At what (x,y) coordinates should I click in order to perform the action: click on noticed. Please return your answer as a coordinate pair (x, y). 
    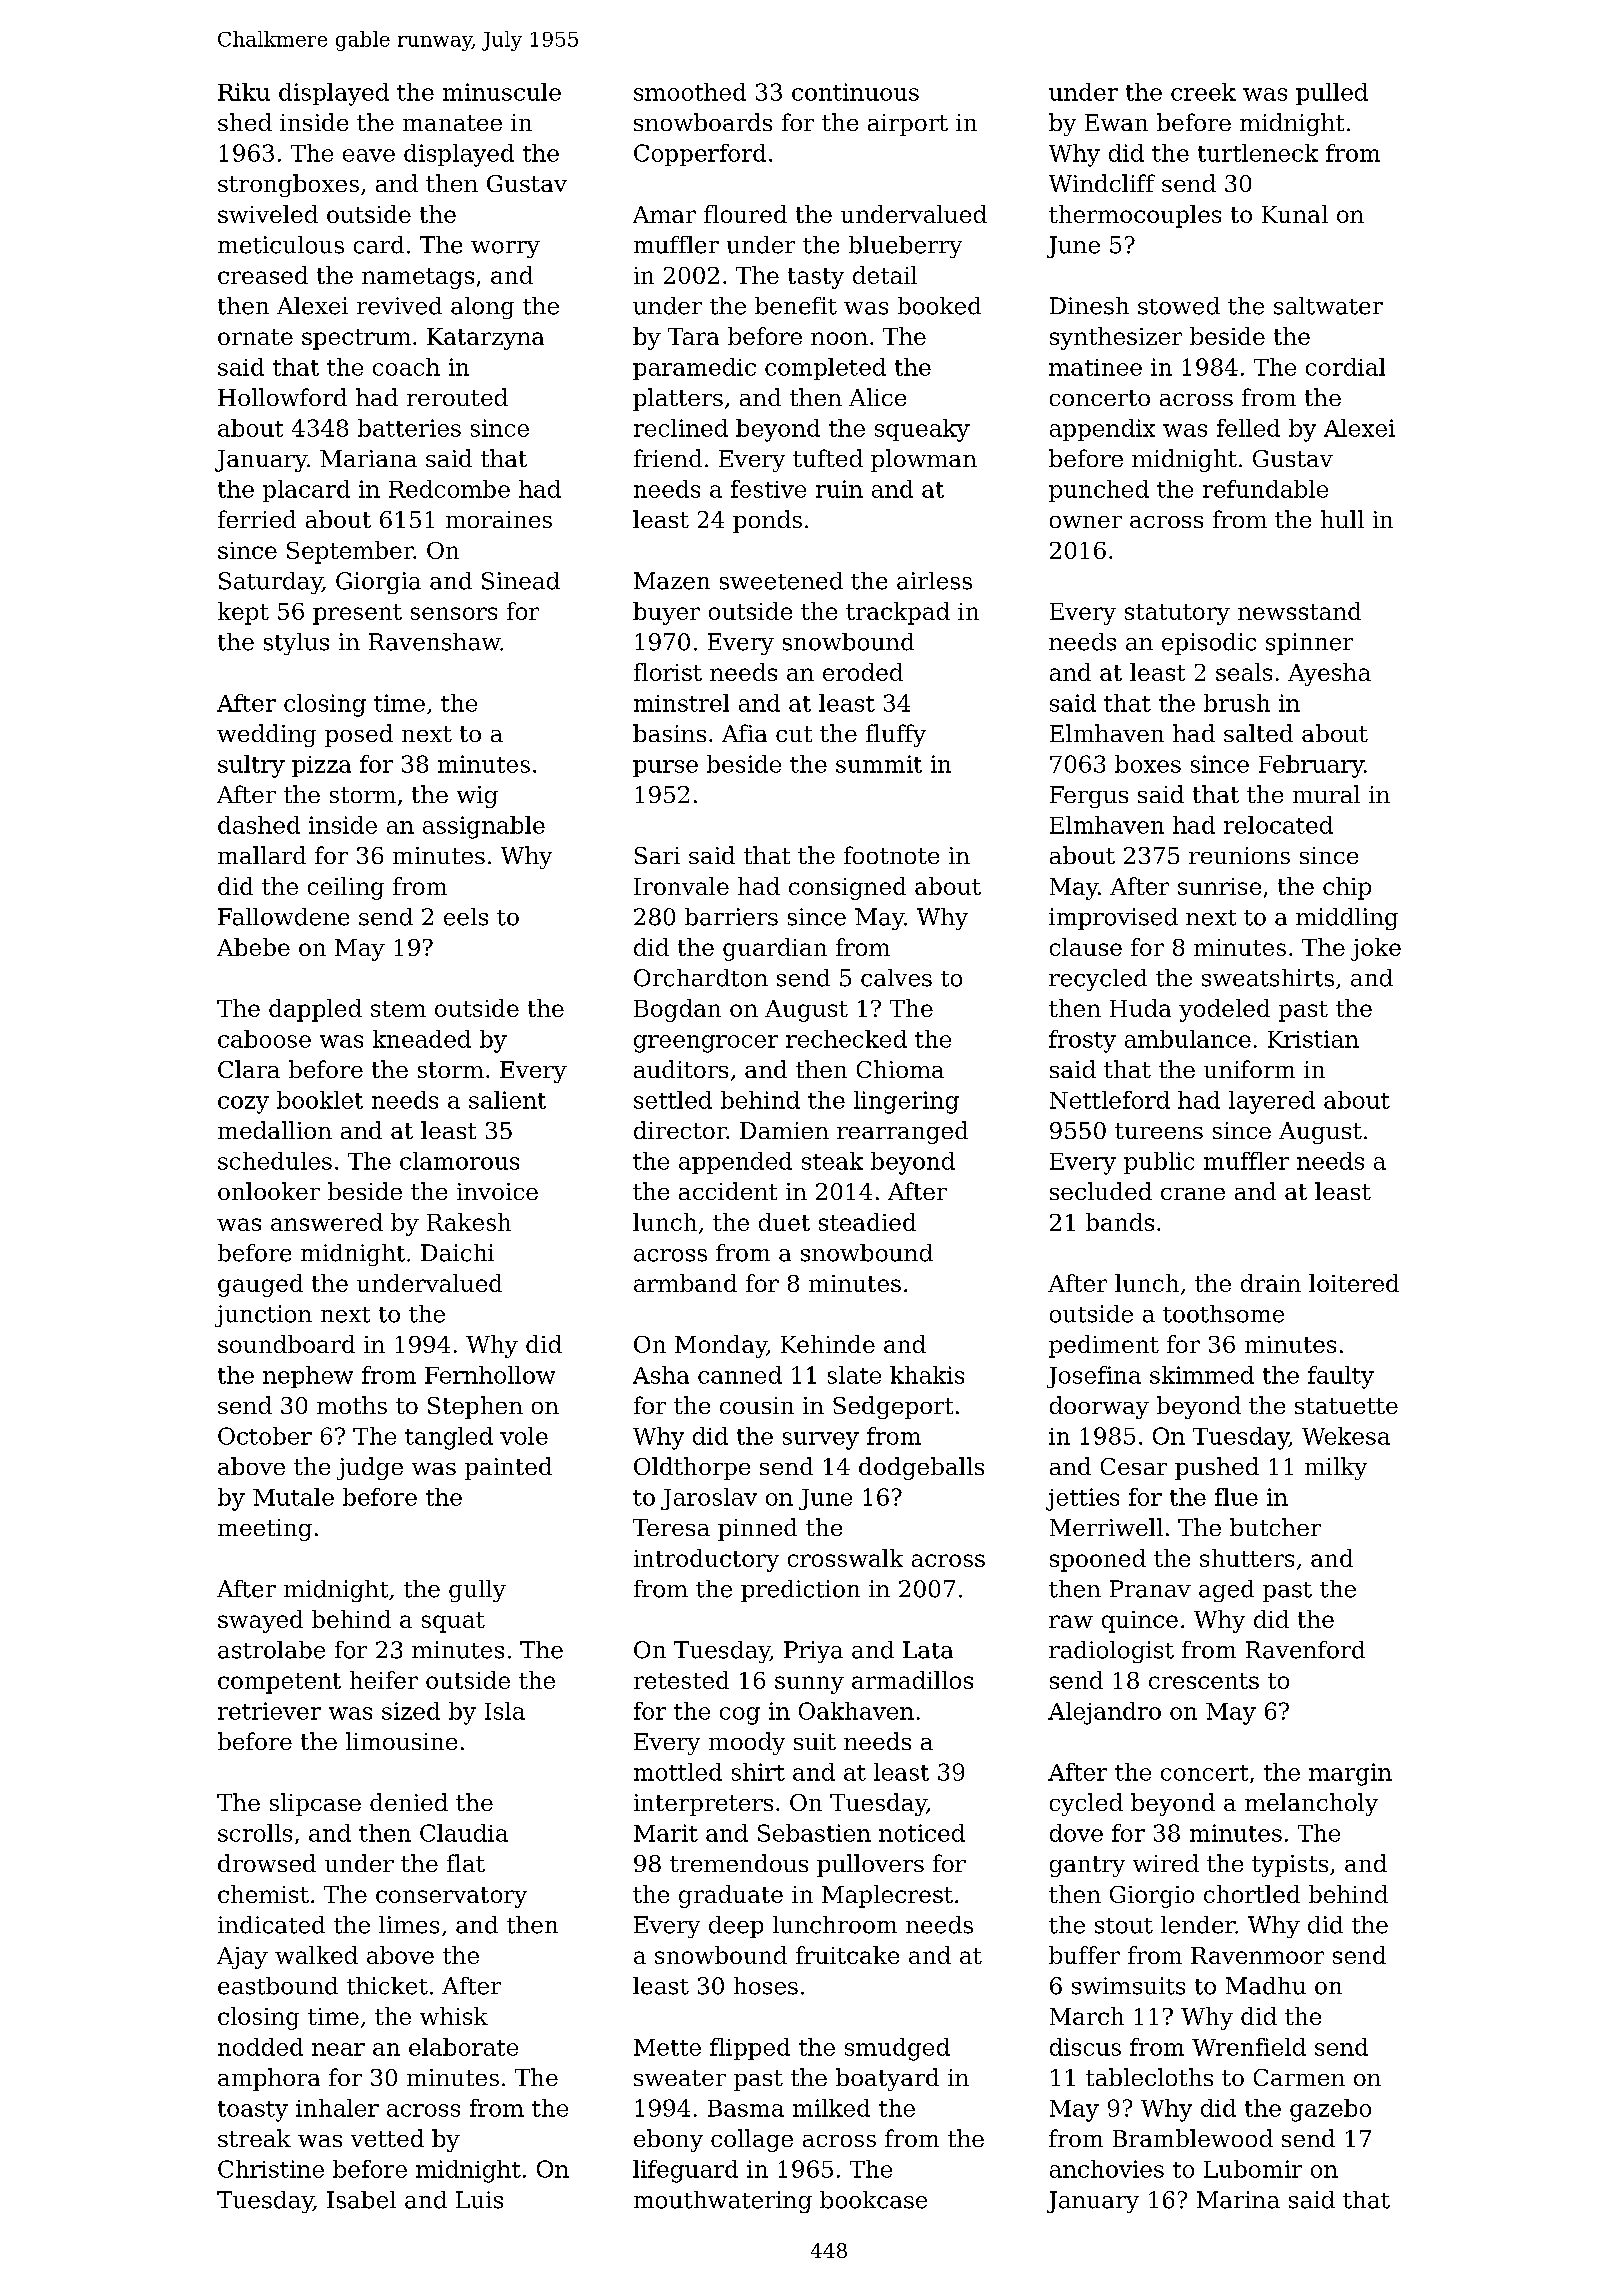
    Looking at the image, I should click on (922, 1833).
